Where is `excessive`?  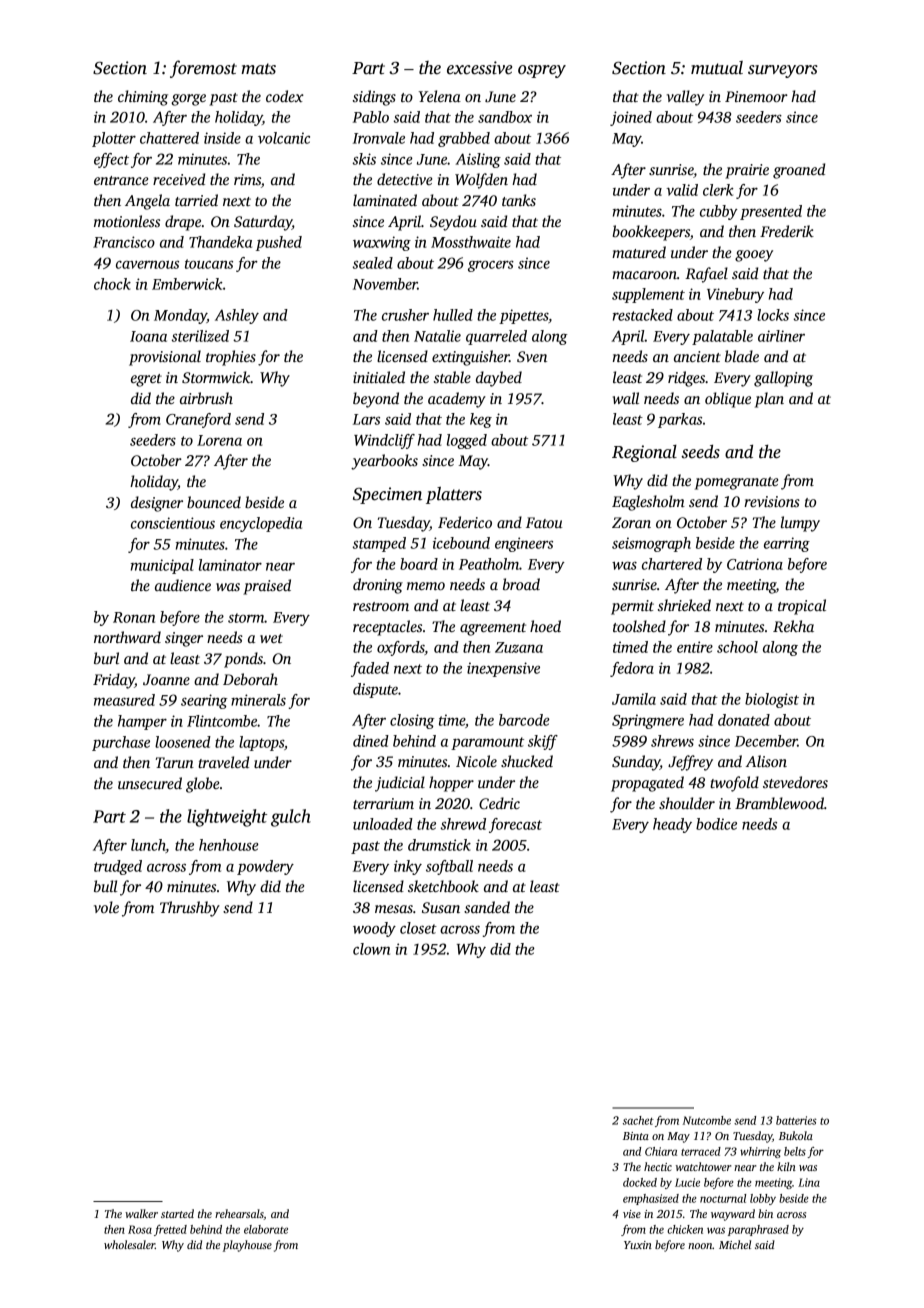 excessive is located at coordinates (479, 68).
